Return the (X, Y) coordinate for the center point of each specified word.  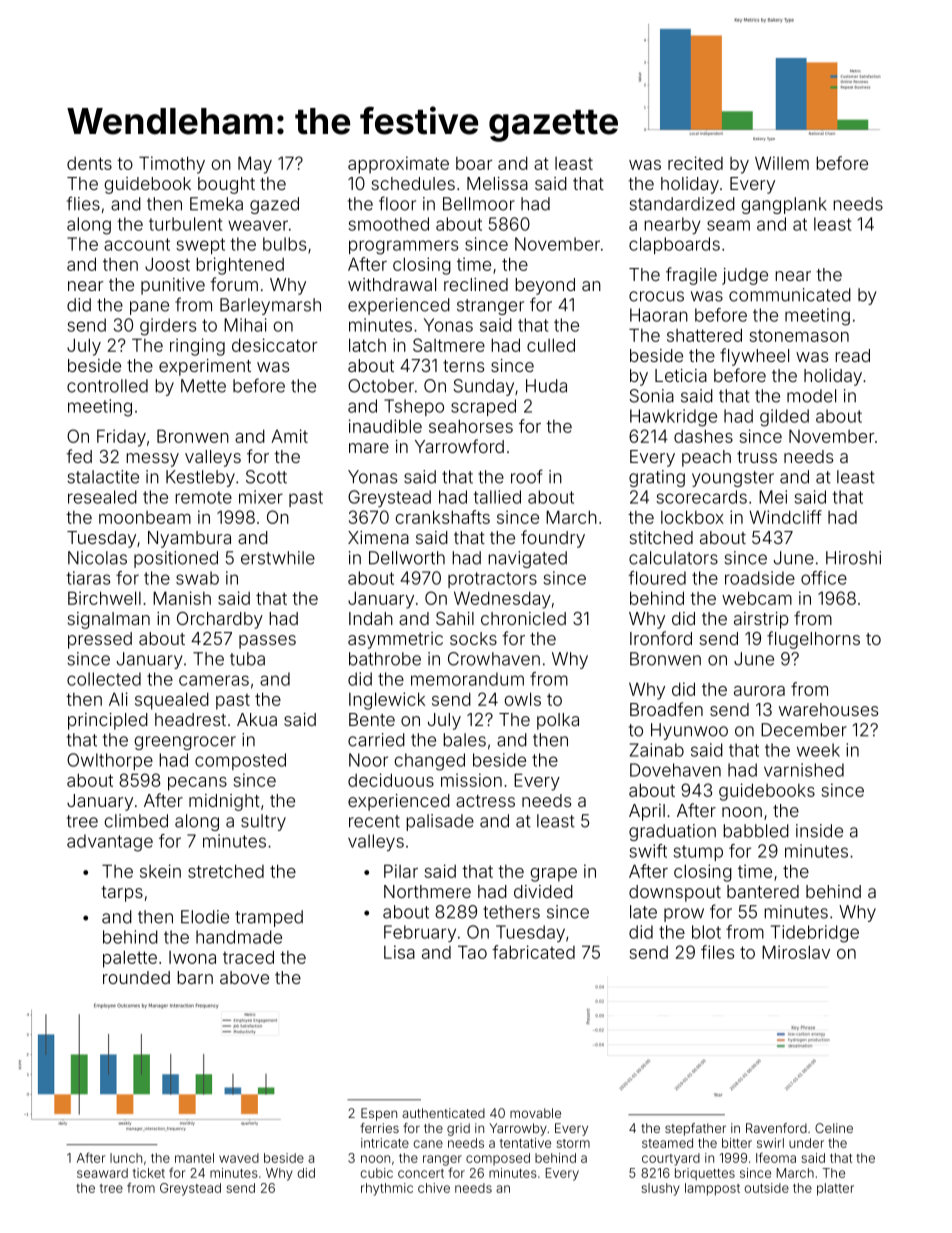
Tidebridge (815, 934)
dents (89, 163)
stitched (661, 537)
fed (79, 456)
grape (553, 875)
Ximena (378, 537)
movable (535, 1113)
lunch (126, 1158)
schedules (413, 183)
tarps (122, 894)
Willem (782, 163)
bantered (763, 891)
